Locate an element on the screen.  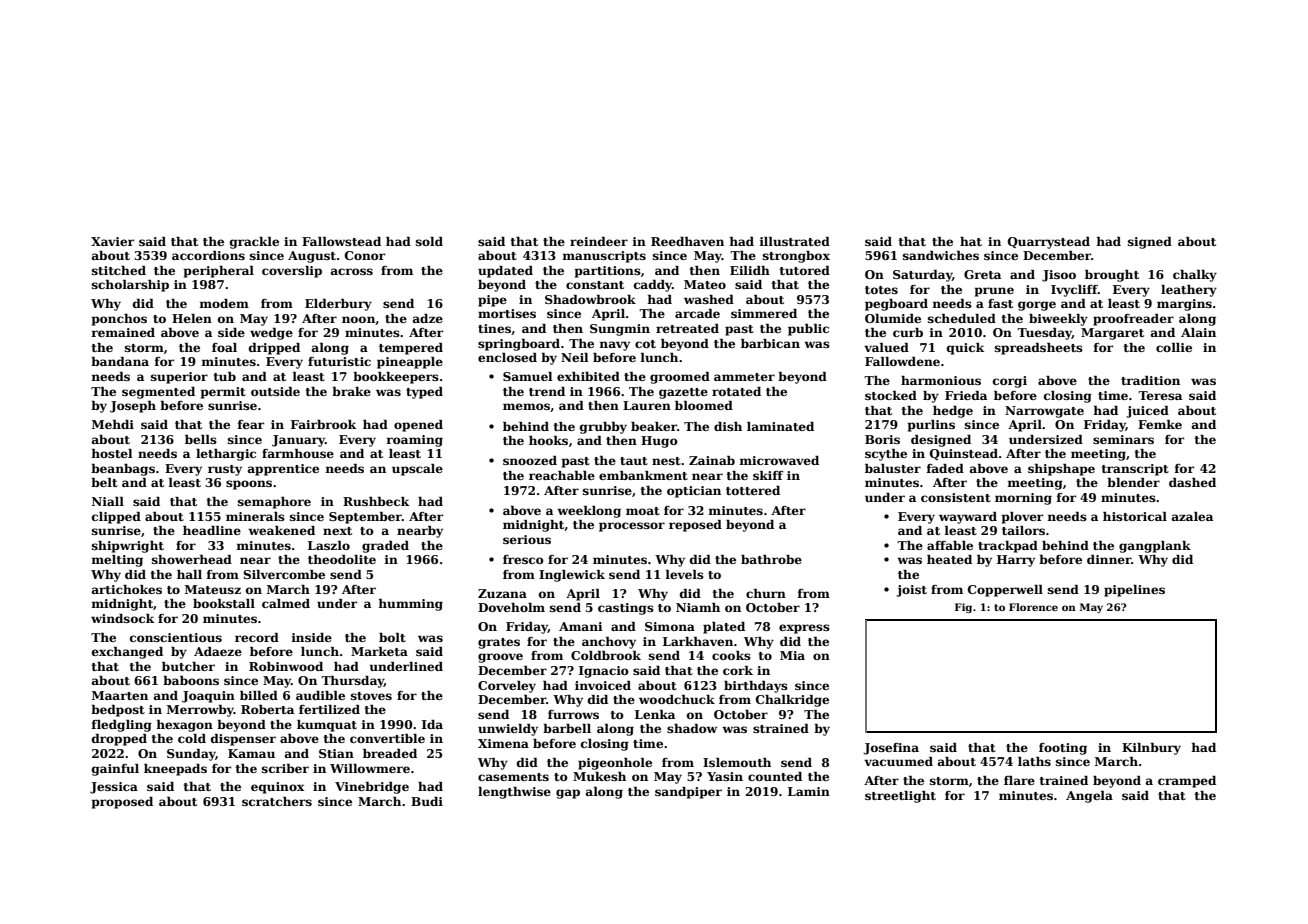
Xavier is located at coordinates (112, 241).
